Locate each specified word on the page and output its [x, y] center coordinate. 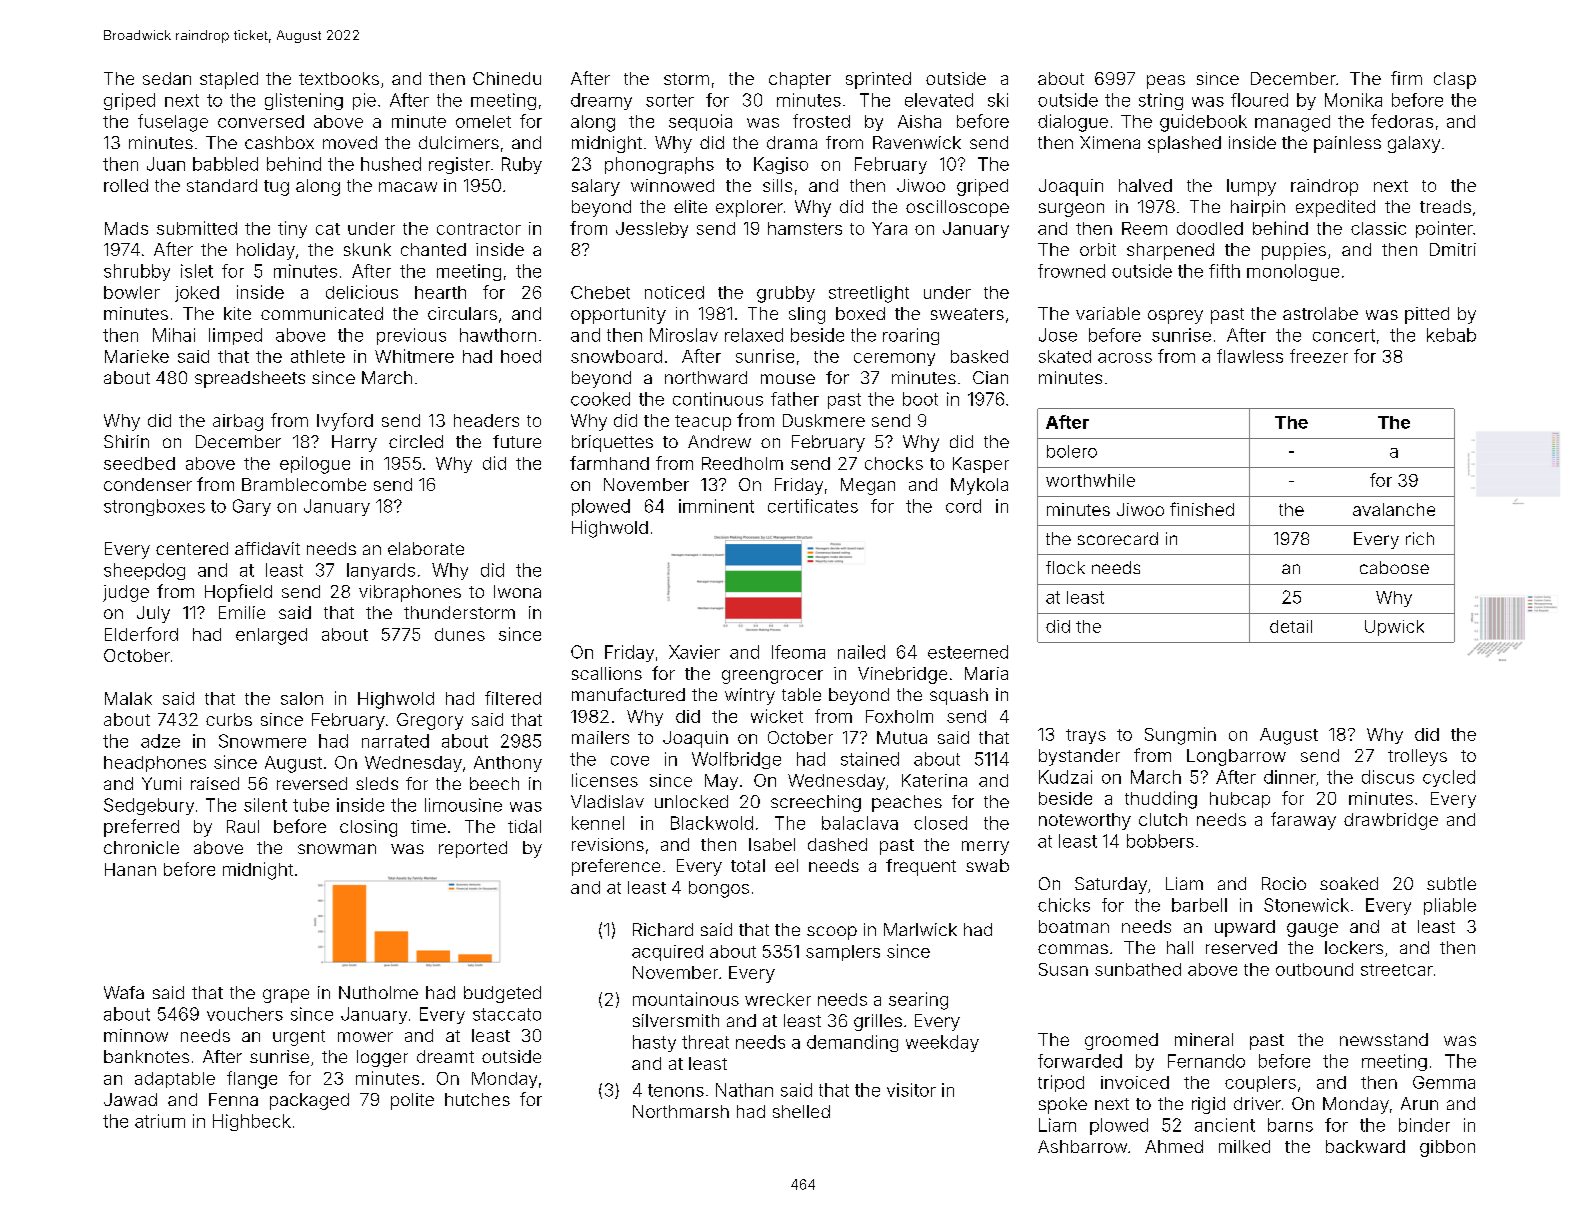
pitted [1427, 315]
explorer [749, 208]
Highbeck [252, 1122]
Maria [986, 673]
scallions [607, 673]
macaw [408, 187]
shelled [801, 1111]
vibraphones [410, 593]
